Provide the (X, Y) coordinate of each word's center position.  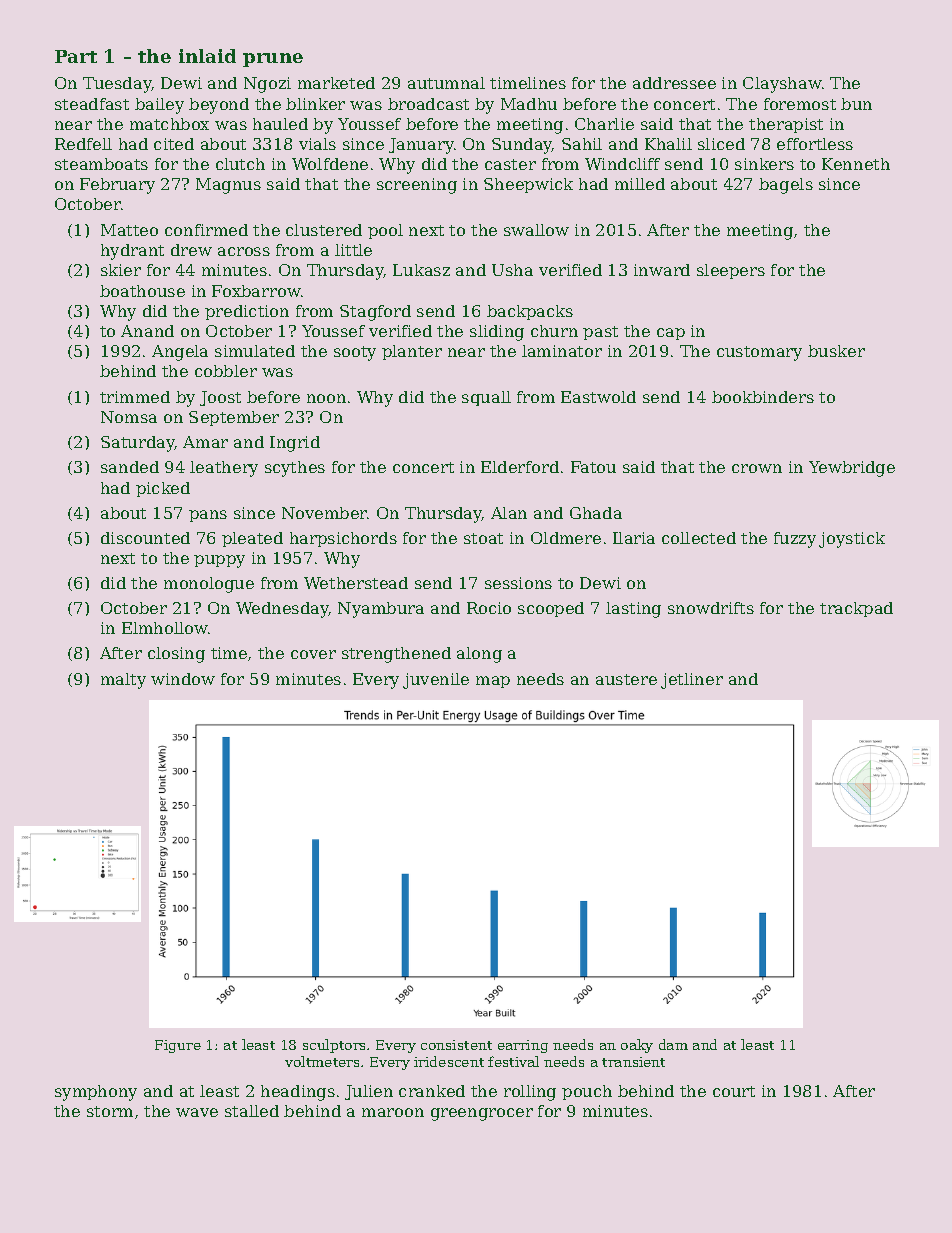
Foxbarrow (256, 291)
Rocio (489, 608)
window (183, 679)
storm (110, 1111)
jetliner (692, 681)
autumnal (446, 83)
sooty (355, 353)
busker (836, 351)
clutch (240, 164)
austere (626, 679)
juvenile (436, 681)
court (734, 1091)
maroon (393, 1112)
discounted (145, 538)
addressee (674, 83)
